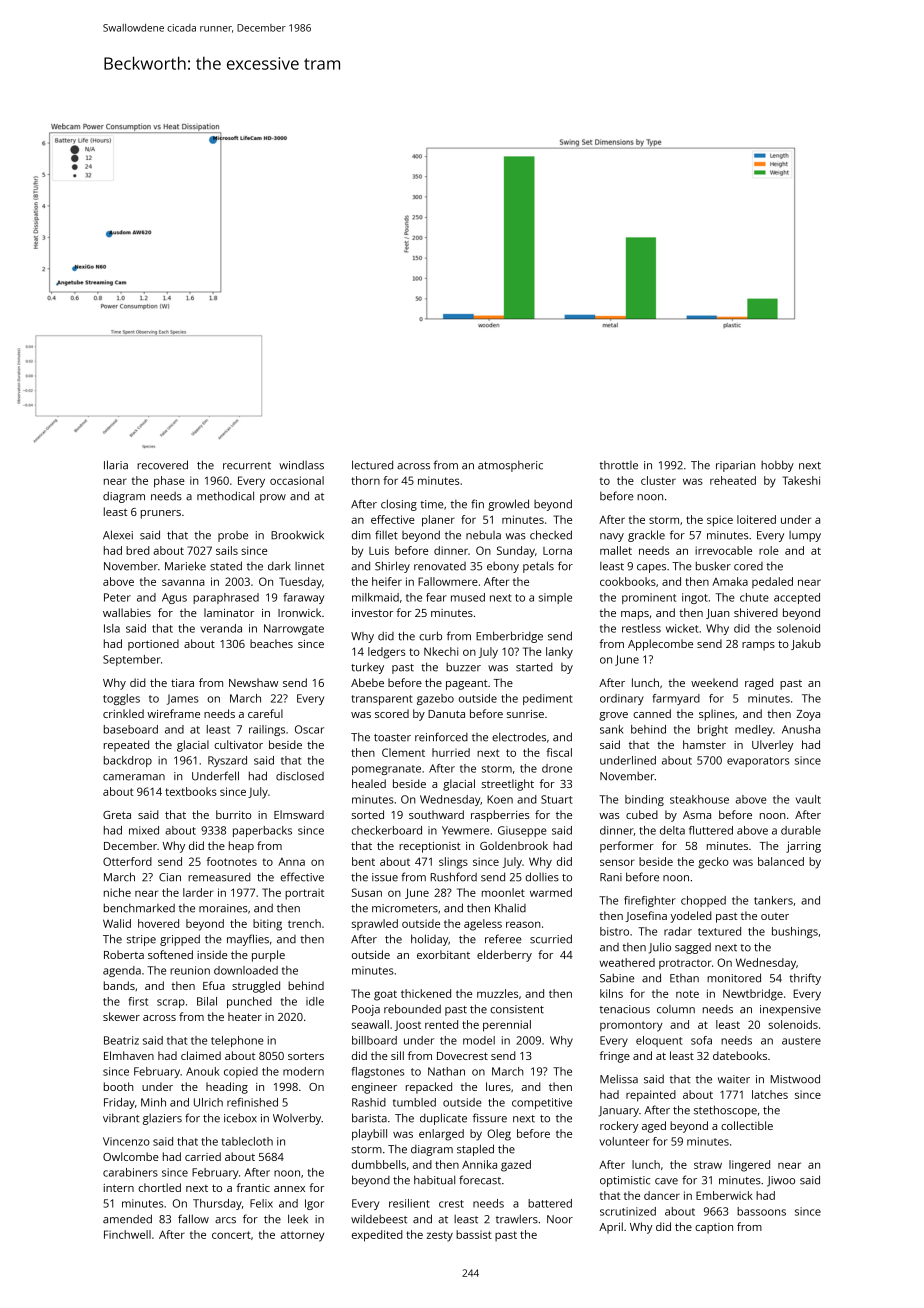 Image resolution: width=924 pixels, height=1308 pixels. Describe the element at coordinates (123, 713) in the screenshot. I see `crinkled` at that location.
